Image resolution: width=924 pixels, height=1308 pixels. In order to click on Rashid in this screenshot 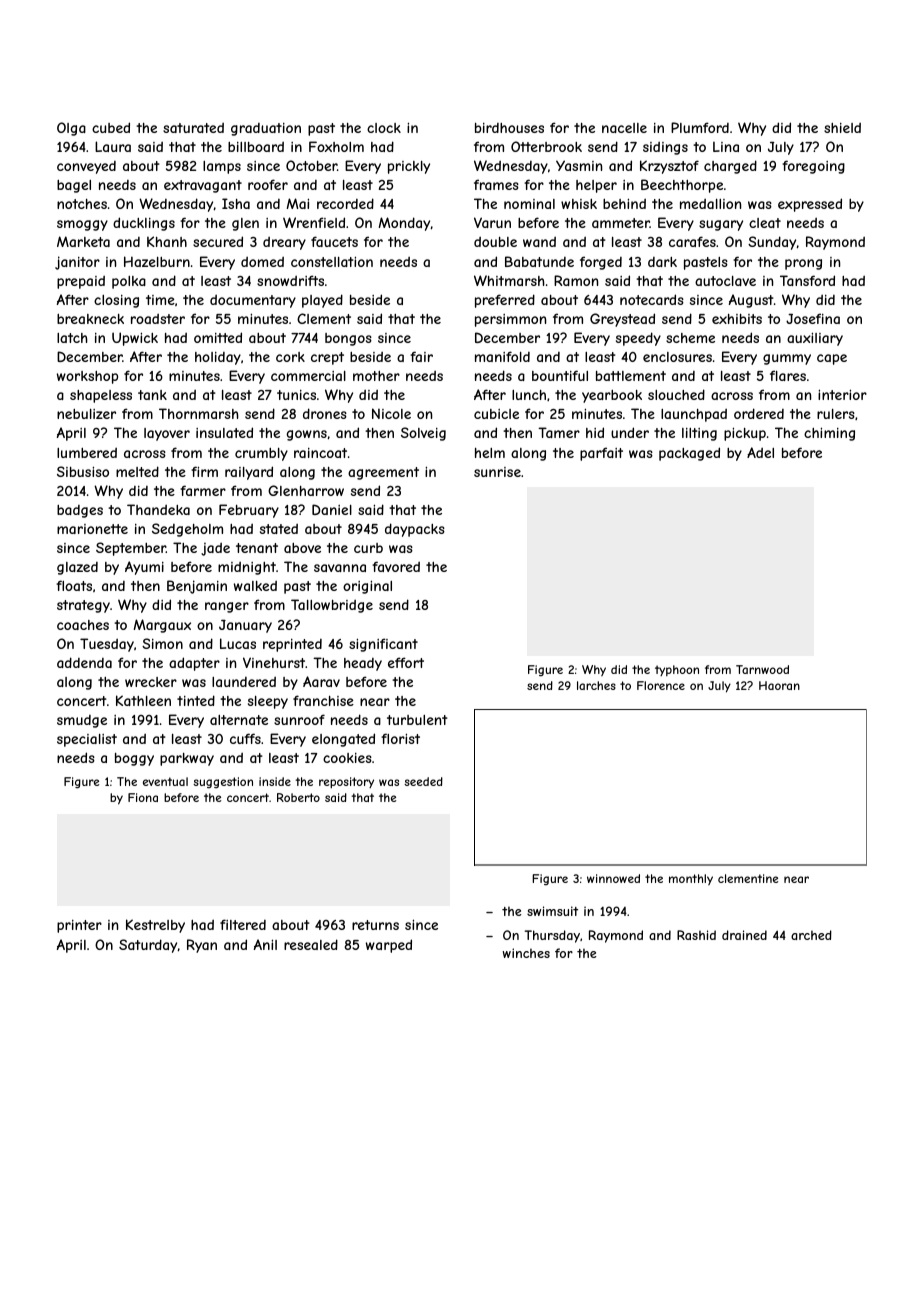, I will do `click(696, 935)`.
